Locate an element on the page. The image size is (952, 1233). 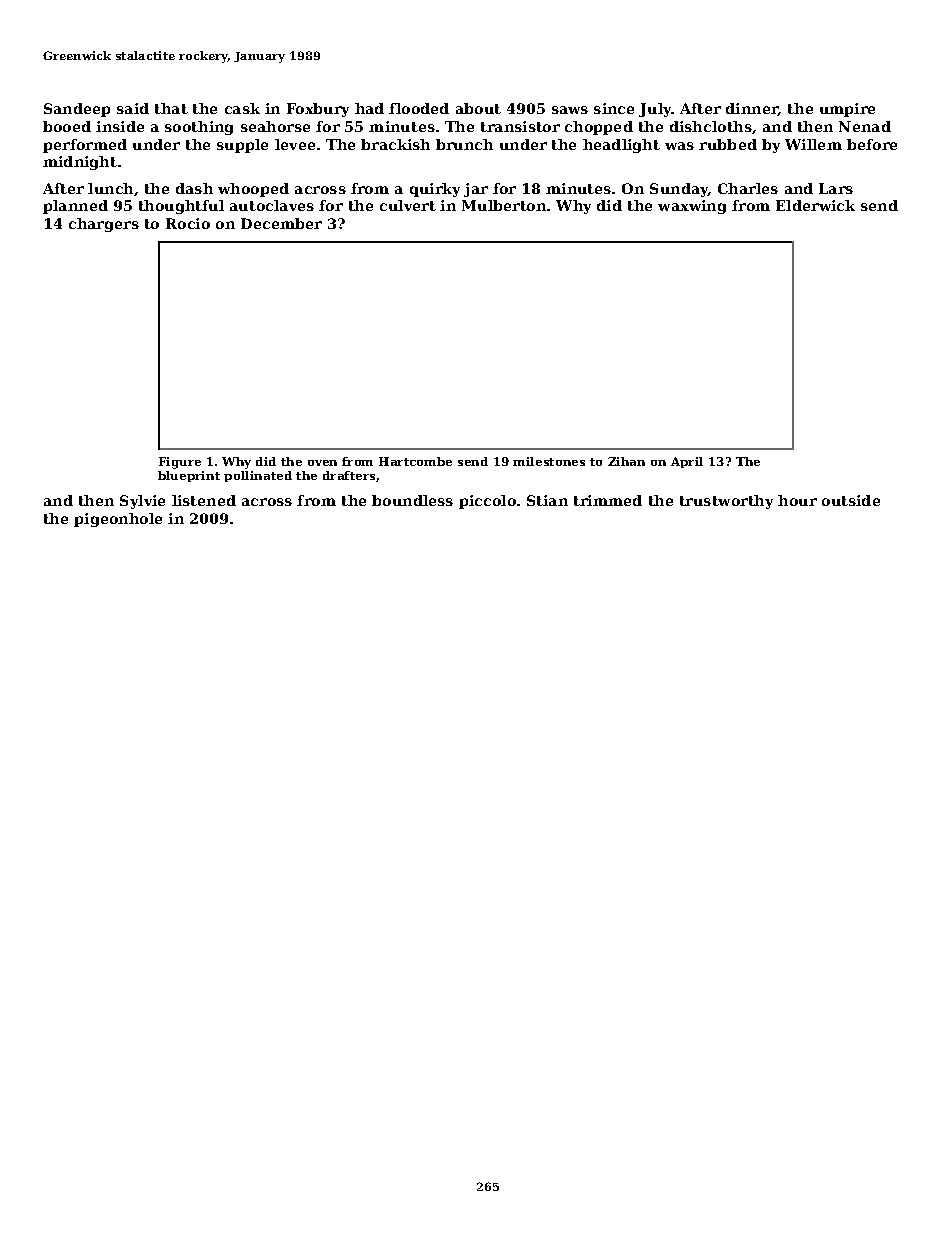
Mulberton is located at coordinates (504, 205).
